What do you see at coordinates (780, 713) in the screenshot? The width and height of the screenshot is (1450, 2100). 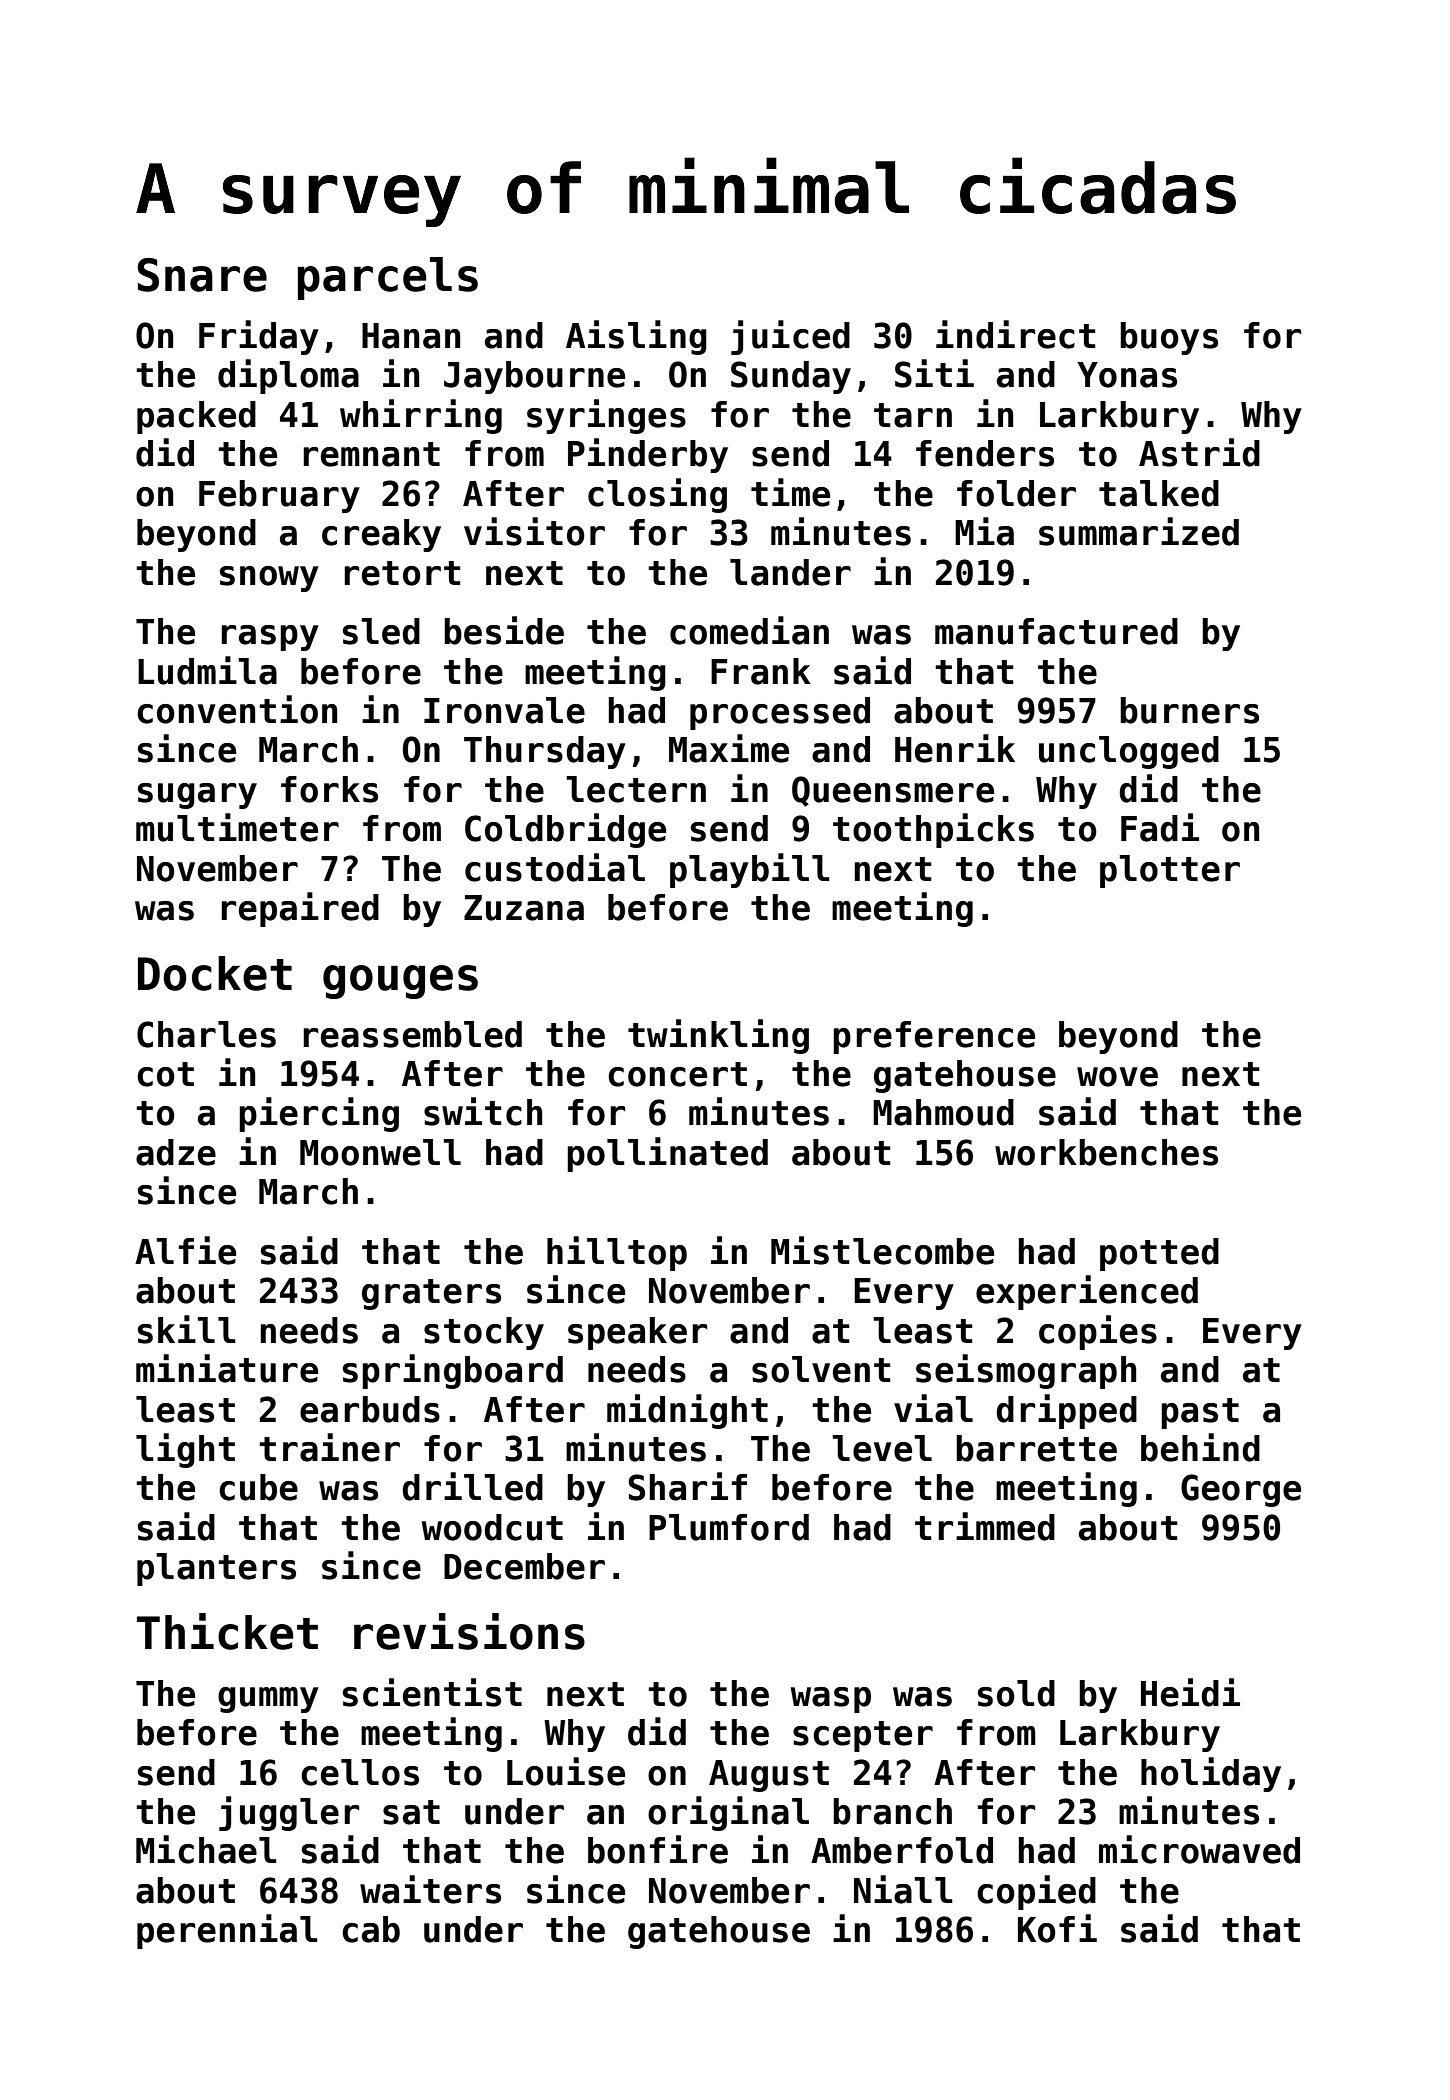 I see `processed` at bounding box center [780, 713].
